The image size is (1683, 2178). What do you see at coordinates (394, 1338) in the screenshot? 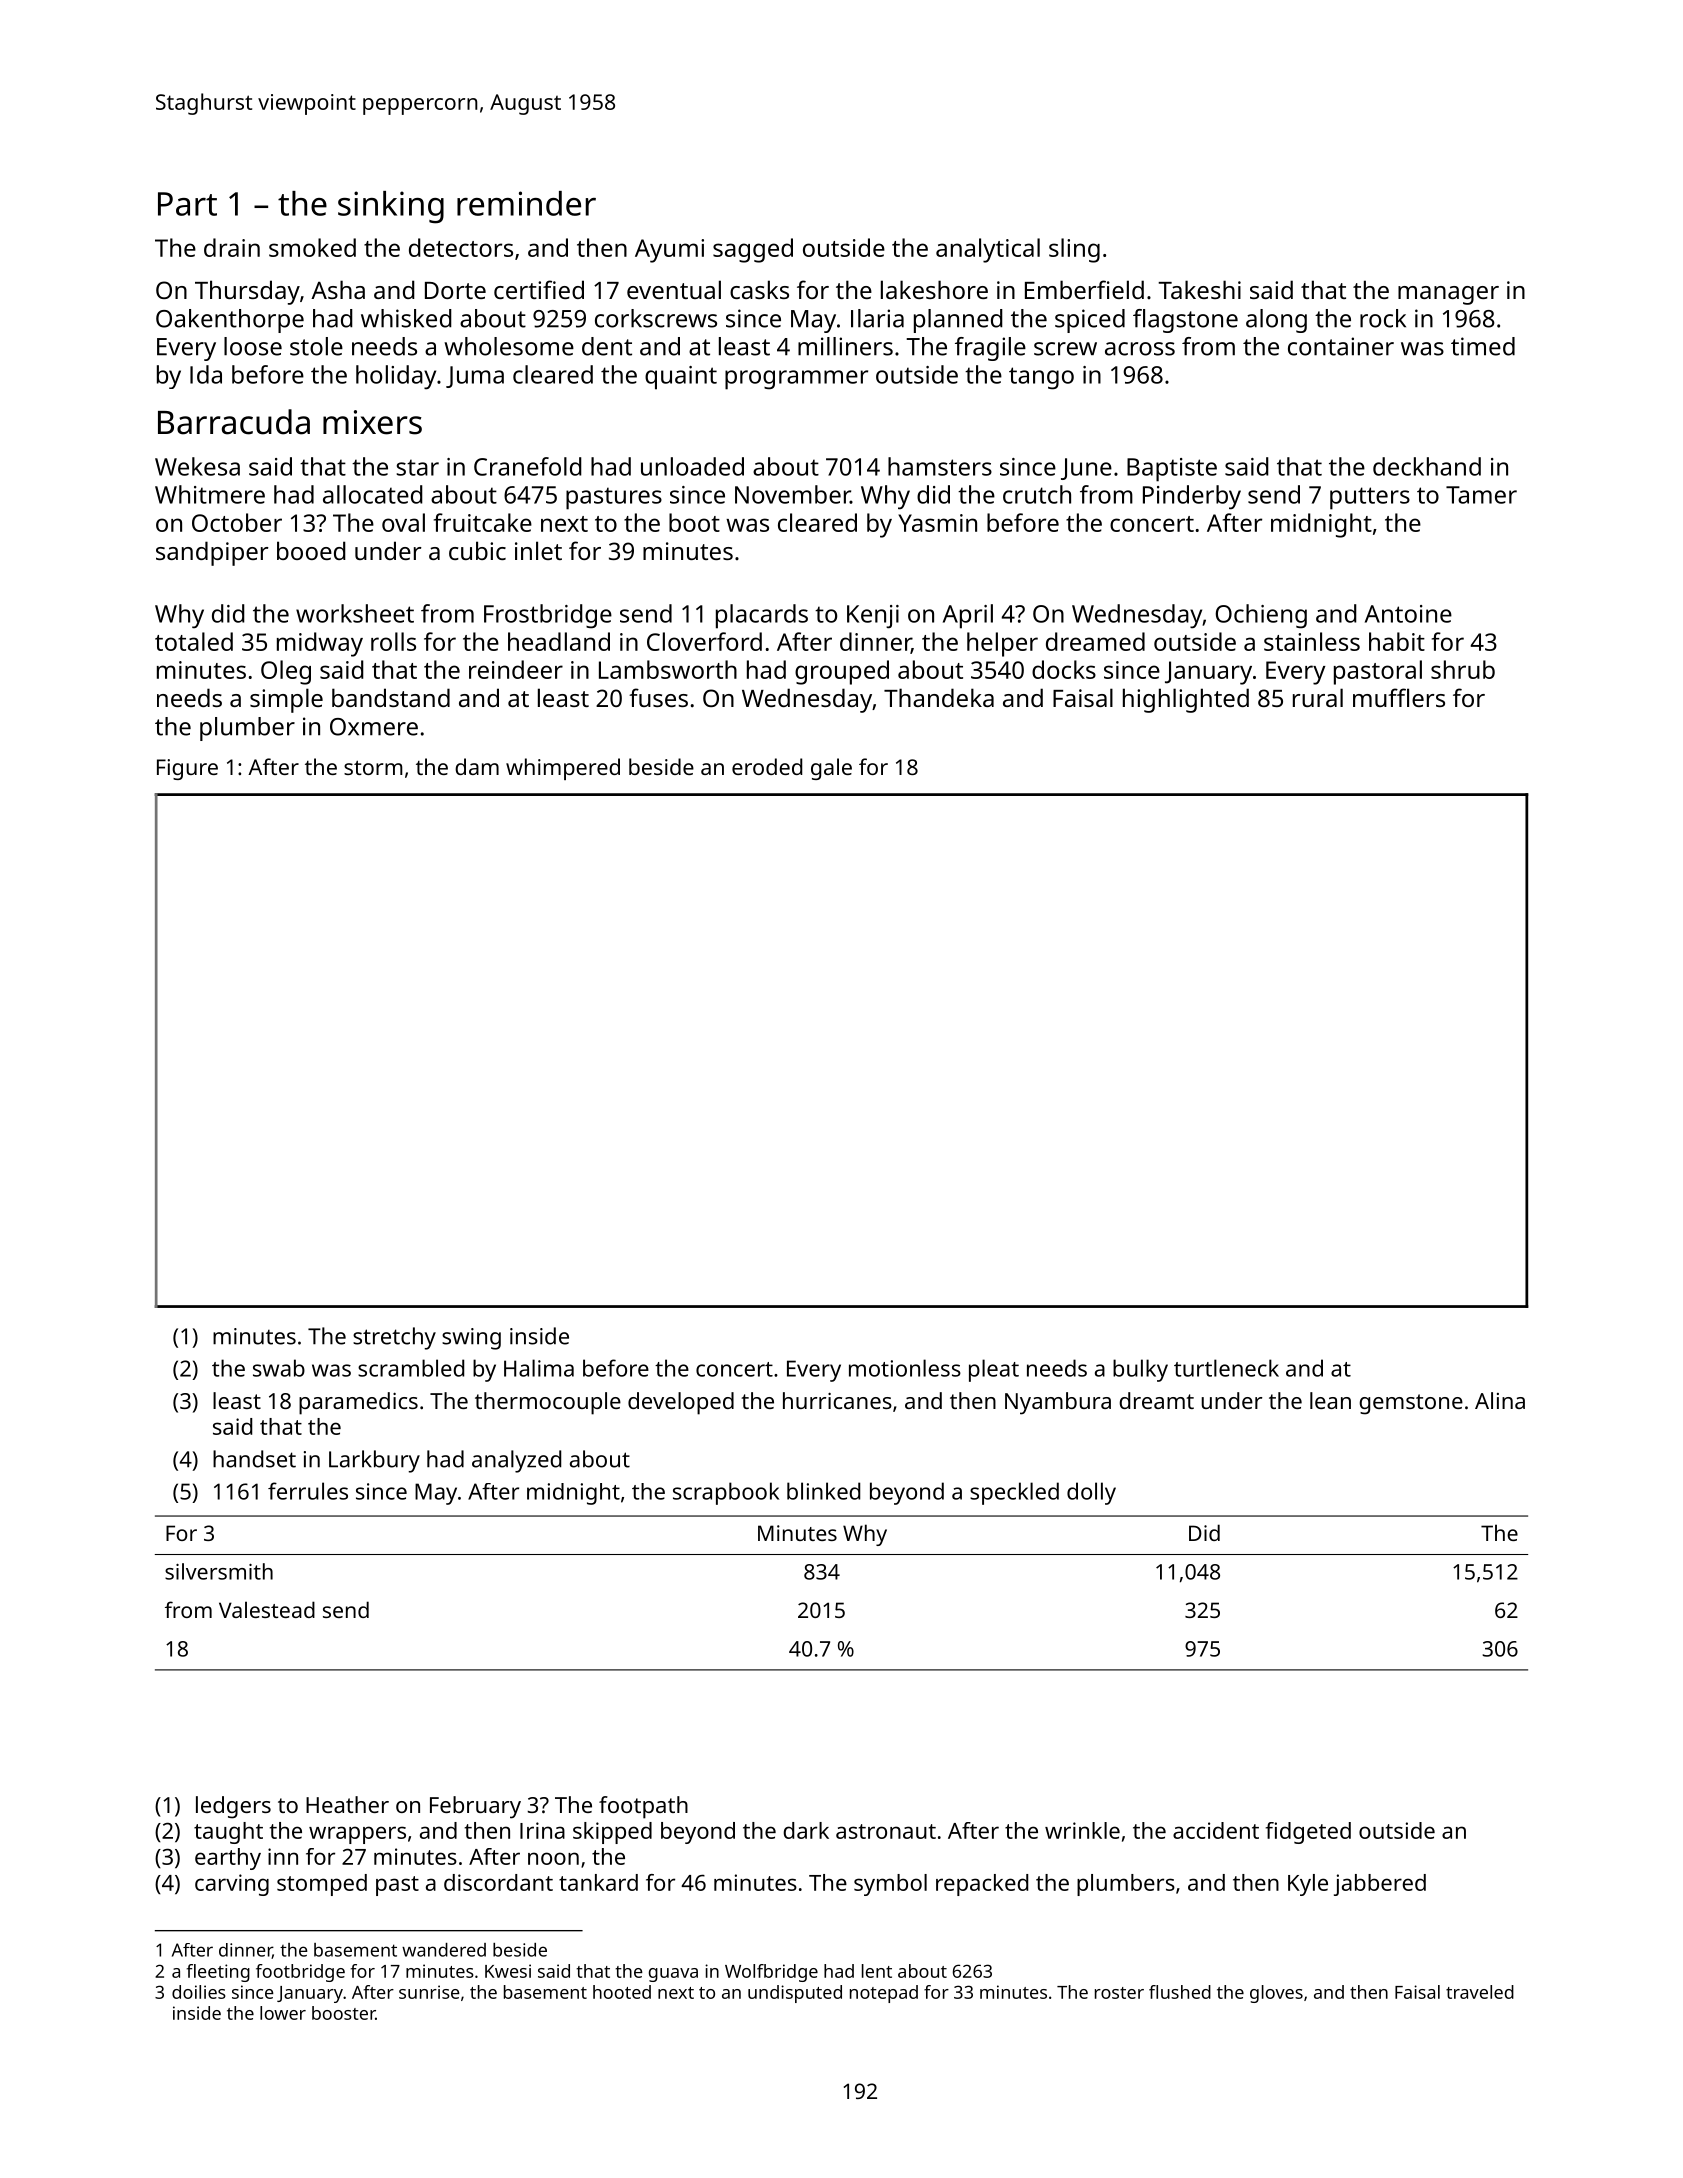
I see `stretchy` at bounding box center [394, 1338].
